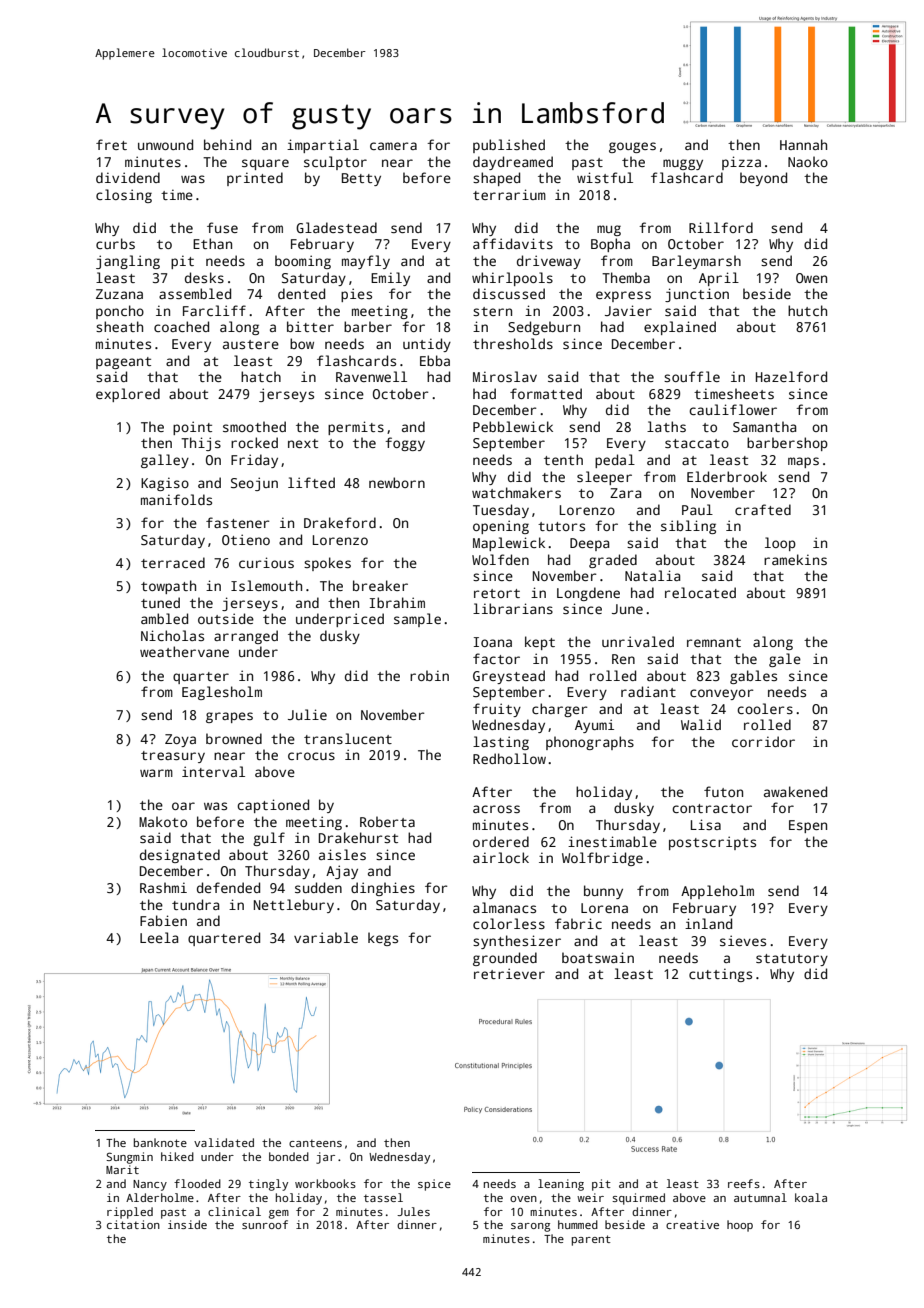  What do you see at coordinates (335, 163) in the page?
I see `sculptor` at bounding box center [335, 163].
